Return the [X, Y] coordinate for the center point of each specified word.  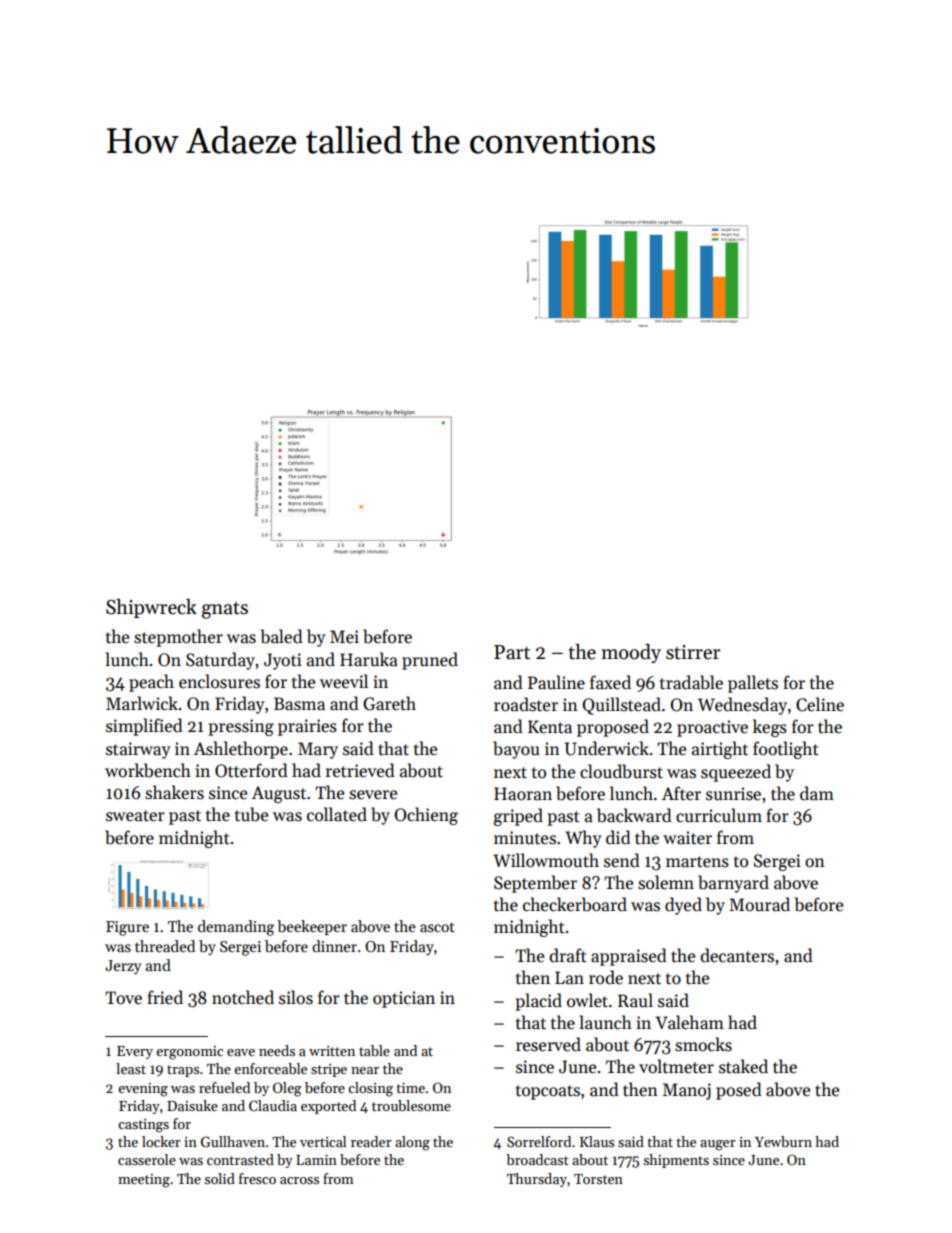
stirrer [693, 652]
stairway [138, 750]
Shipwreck [151, 608]
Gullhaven [233, 1141]
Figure [127, 928]
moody [631, 653]
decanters [737, 955]
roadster [526, 704]
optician [404, 999]
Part [512, 652]
